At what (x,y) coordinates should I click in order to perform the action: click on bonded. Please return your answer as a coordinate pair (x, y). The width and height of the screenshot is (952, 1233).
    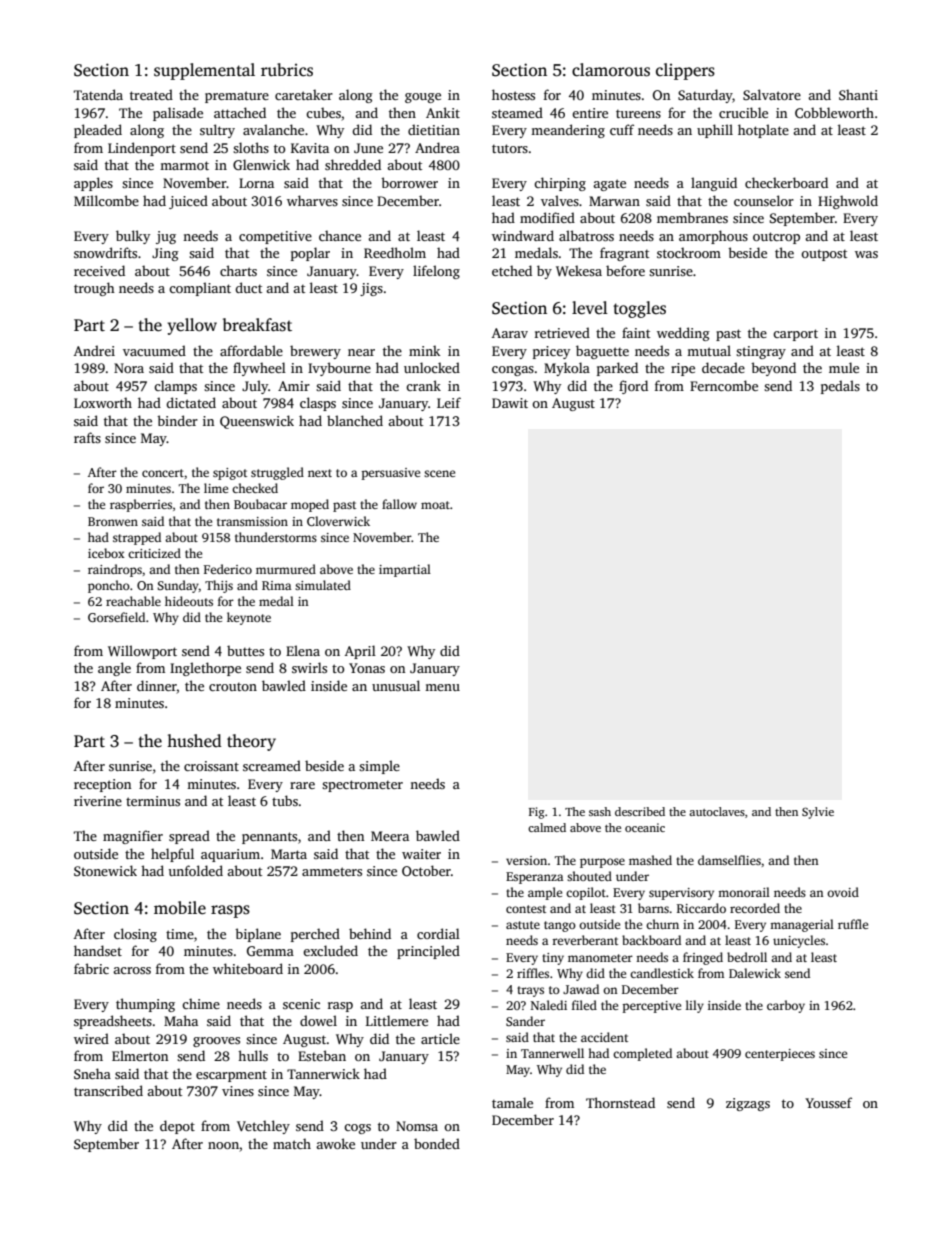
    Looking at the image, I should click on (437, 1143).
